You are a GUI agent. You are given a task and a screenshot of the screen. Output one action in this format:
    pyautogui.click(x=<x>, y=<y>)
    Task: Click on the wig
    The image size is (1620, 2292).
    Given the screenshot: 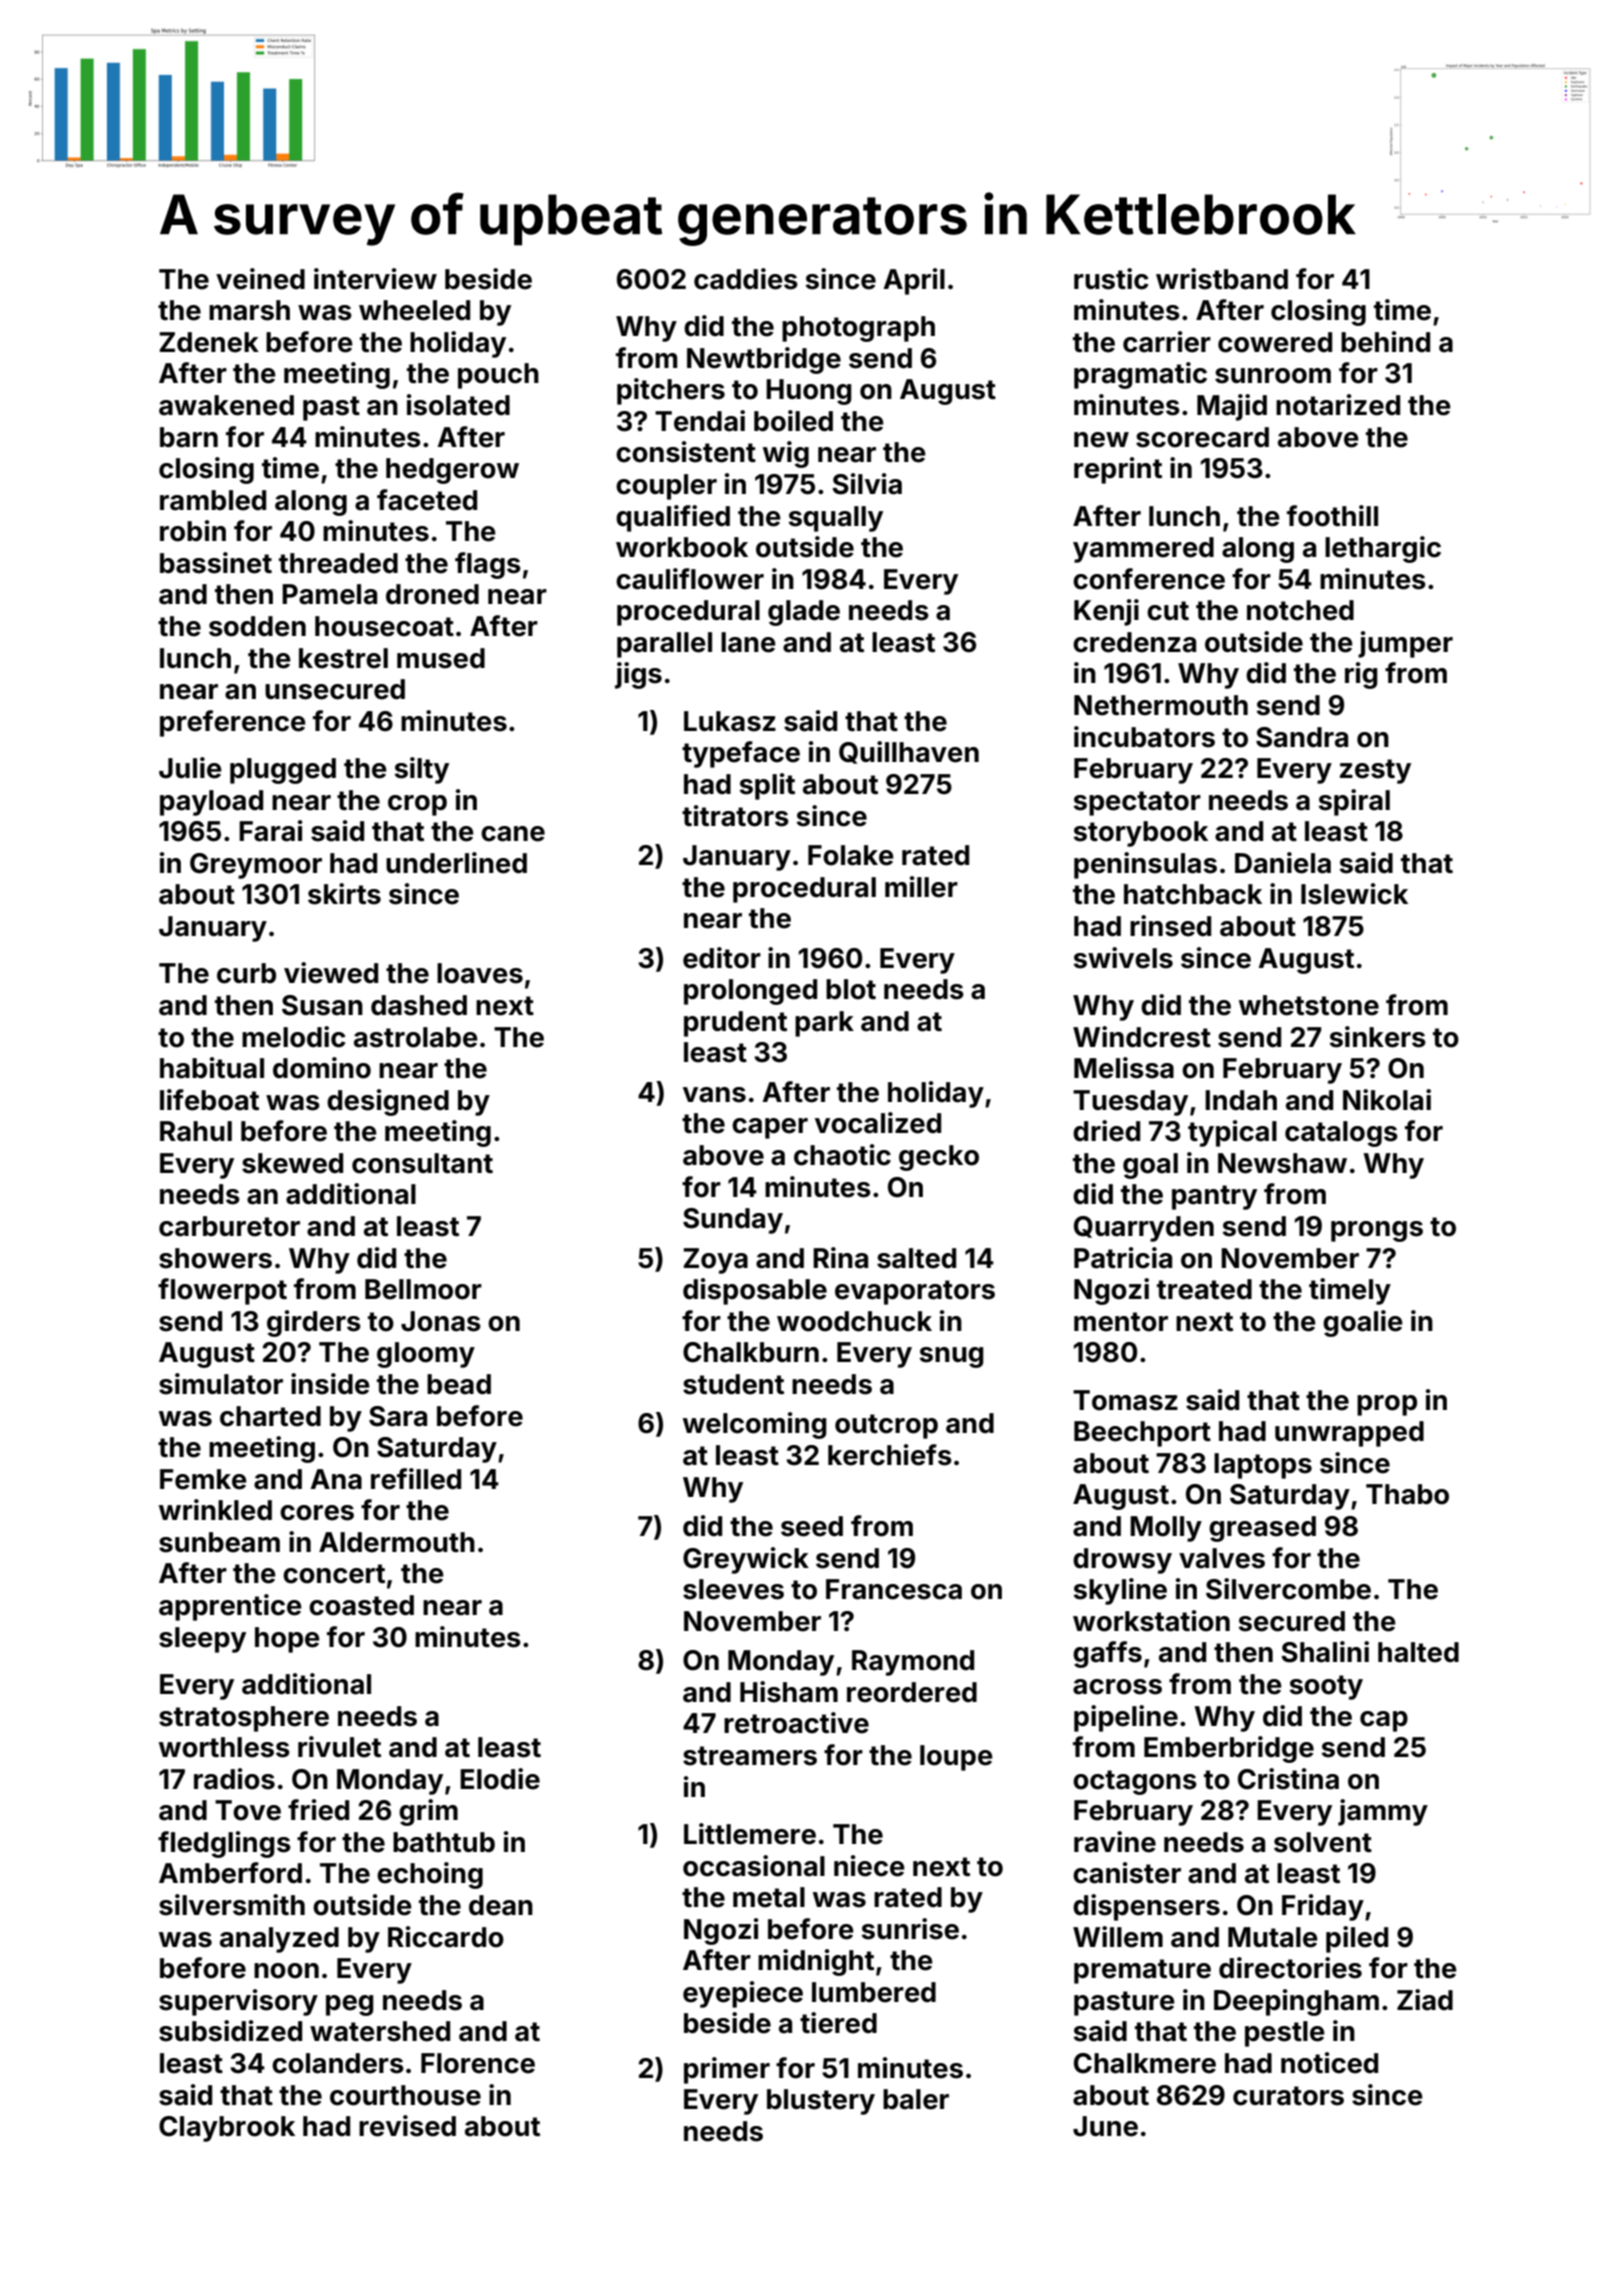 What is the action you would take?
    pyautogui.click(x=786, y=454)
